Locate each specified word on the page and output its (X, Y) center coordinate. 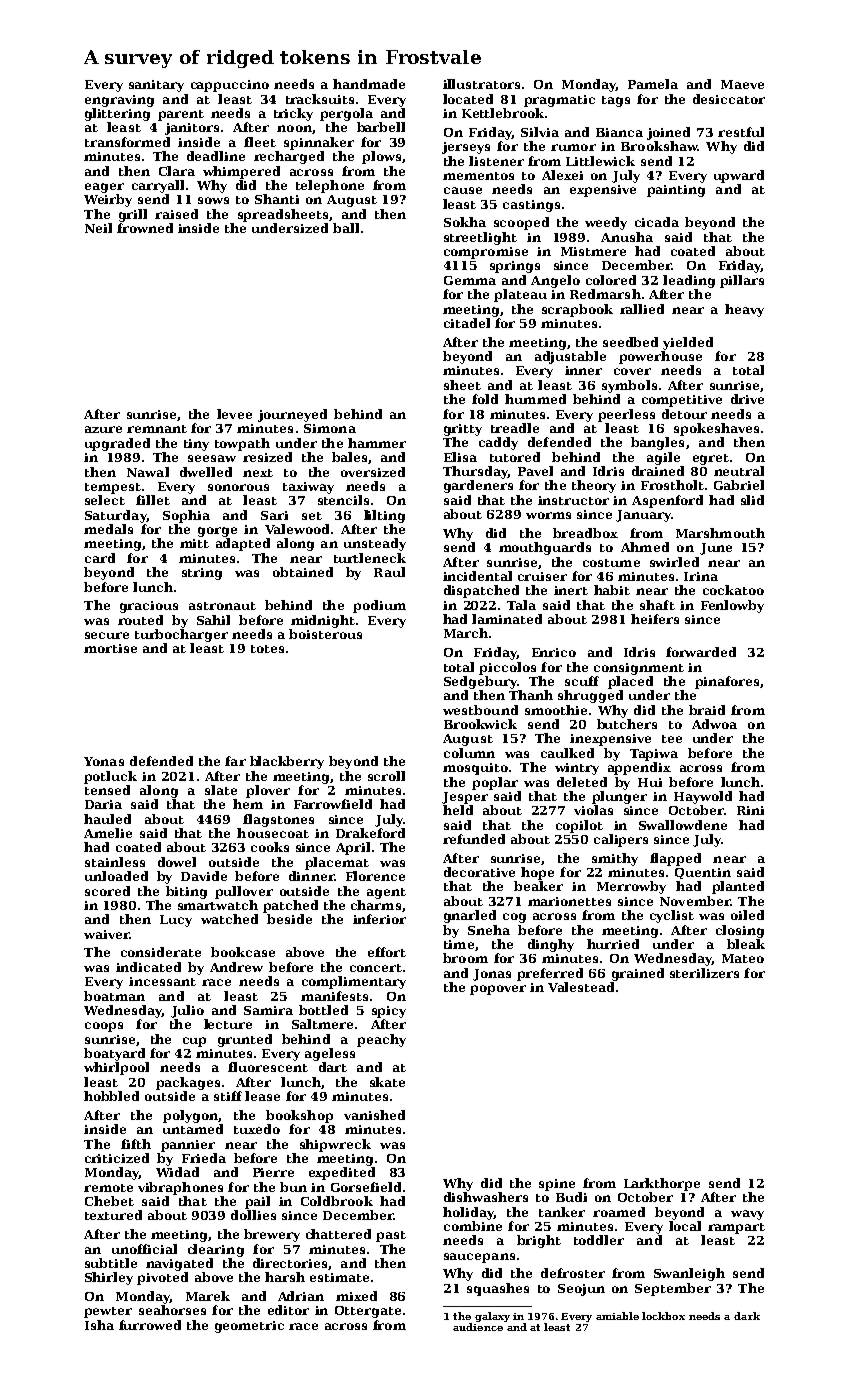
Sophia (186, 516)
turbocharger (181, 635)
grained (638, 974)
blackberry (287, 762)
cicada (657, 222)
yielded (688, 343)
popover (498, 990)
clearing (216, 1250)
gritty (463, 430)
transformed (127, 142)
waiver (107, 934)
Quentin (703, 873)
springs (515, 267)
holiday (468, 1213)
